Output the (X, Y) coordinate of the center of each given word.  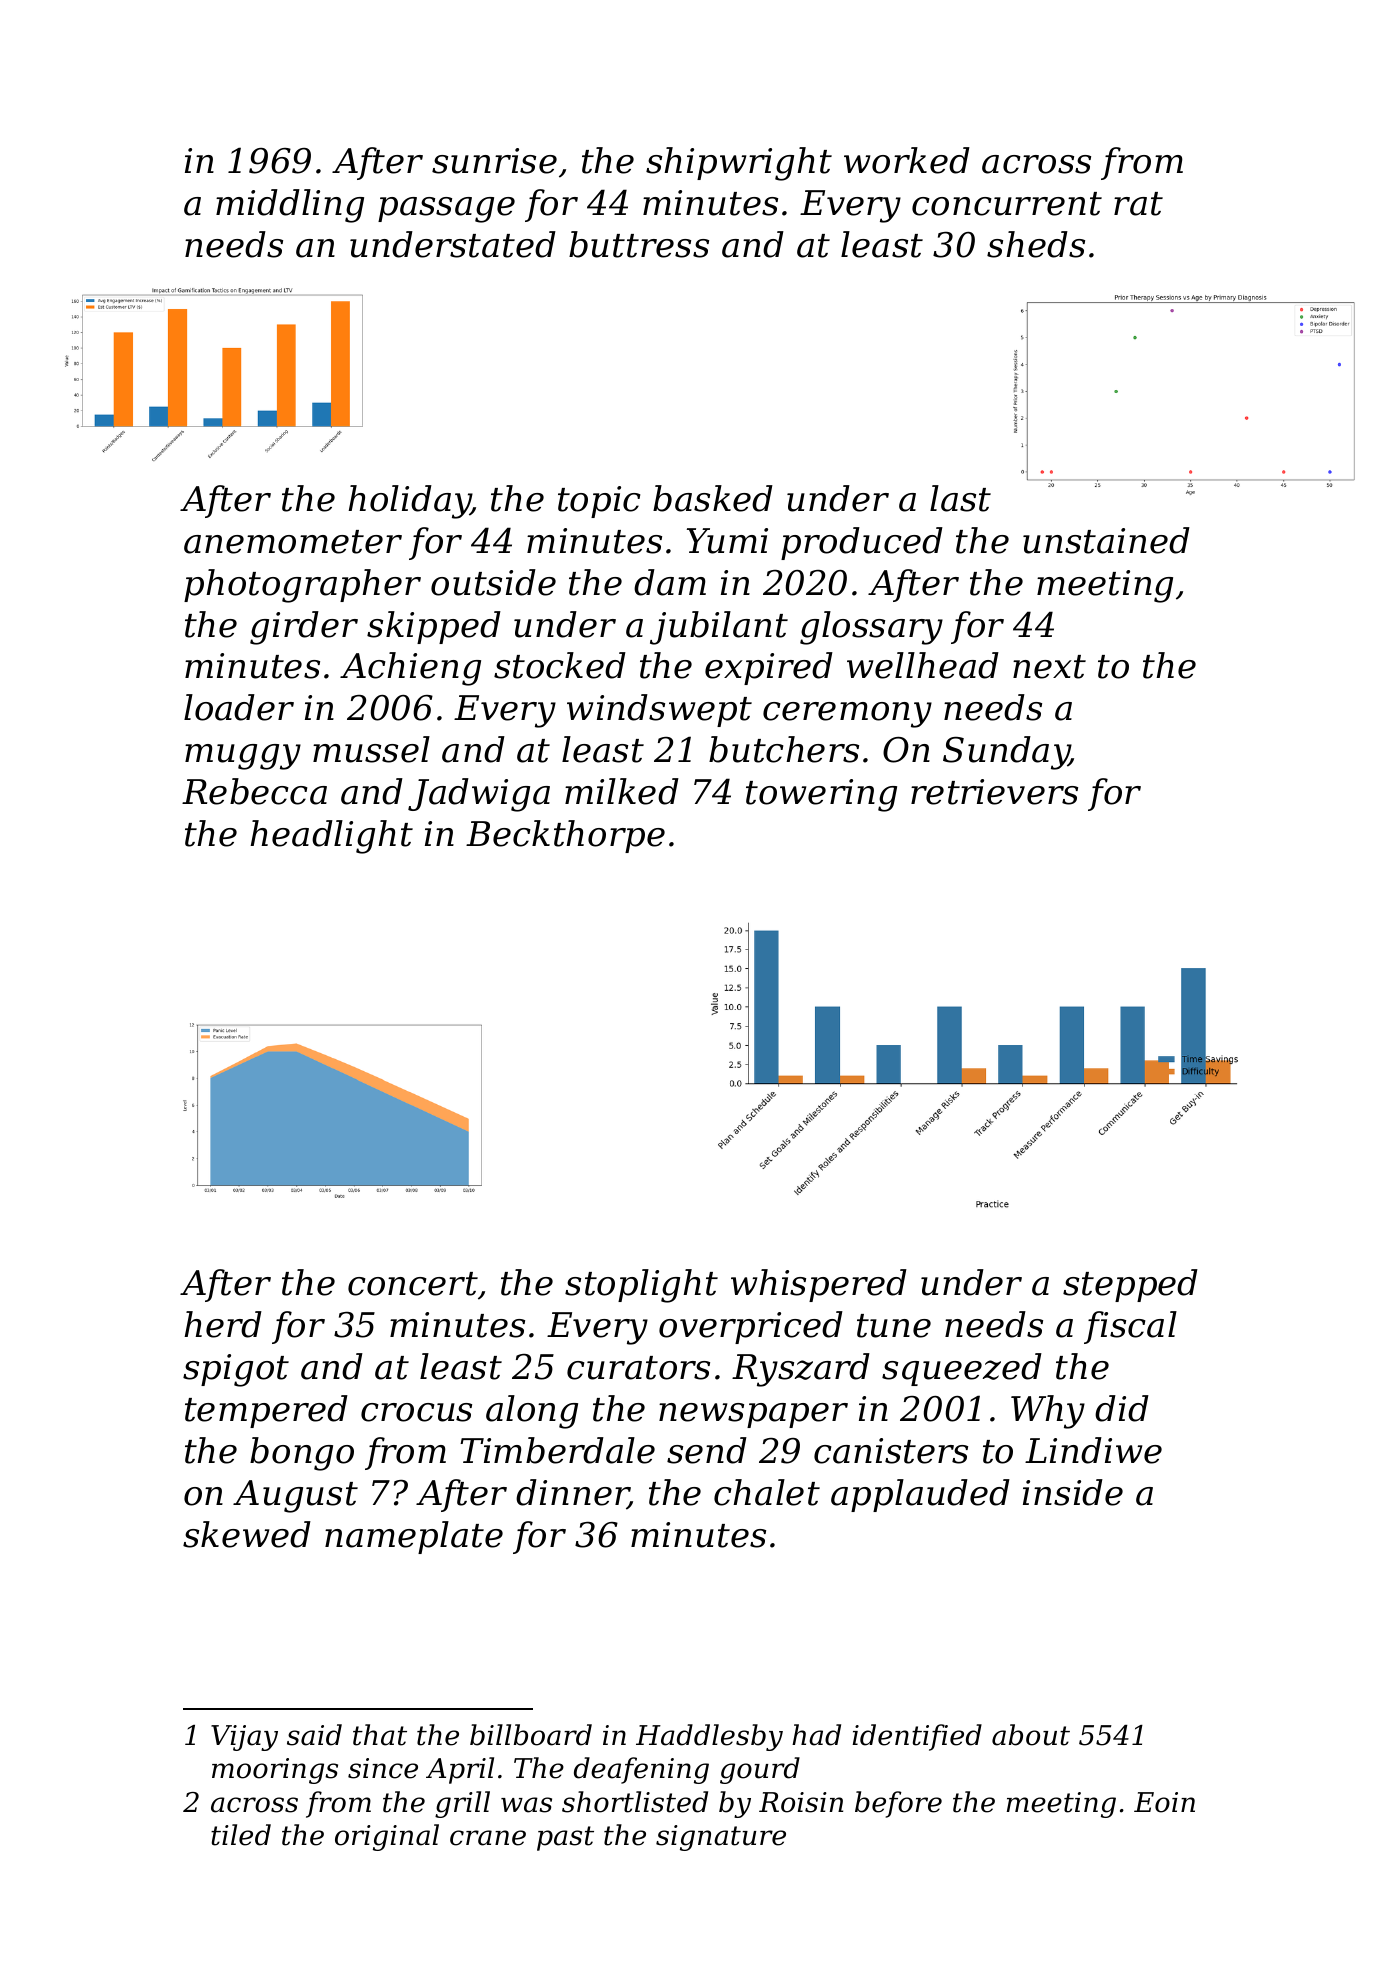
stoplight (641, 1286)
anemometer (293, 542)
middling (290, 206)
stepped (1130, 1285)
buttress (639, 244)
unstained (1106, 540)
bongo (302, 1454)
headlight (331, 837)
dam (670, 582)
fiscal (1130, 1327)
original (387, 1837)
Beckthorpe (565, 836)
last (960, 498)
